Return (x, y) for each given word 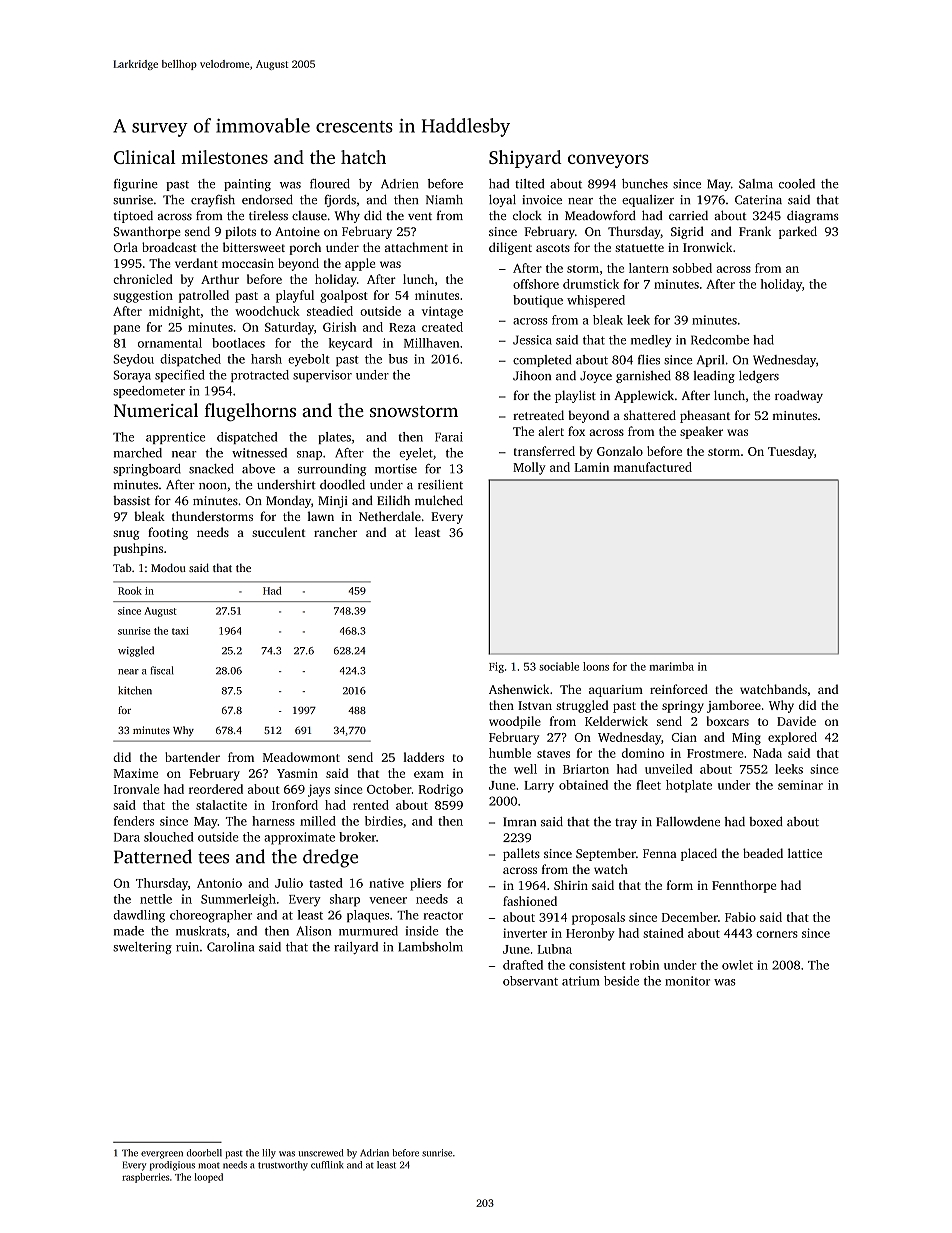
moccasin (248, 263)
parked (798, 232)
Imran (519, 822)
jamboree (734, 706)
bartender (192, 757)
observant (530, 981)
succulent (278, 532)
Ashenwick (519, 689)
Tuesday (791, 452)
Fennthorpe (744, 886)
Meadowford (600, 215)
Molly (529, 468)
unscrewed (320, 1153)
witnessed (259, 453)
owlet (737, 965)
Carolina (230, 947)
